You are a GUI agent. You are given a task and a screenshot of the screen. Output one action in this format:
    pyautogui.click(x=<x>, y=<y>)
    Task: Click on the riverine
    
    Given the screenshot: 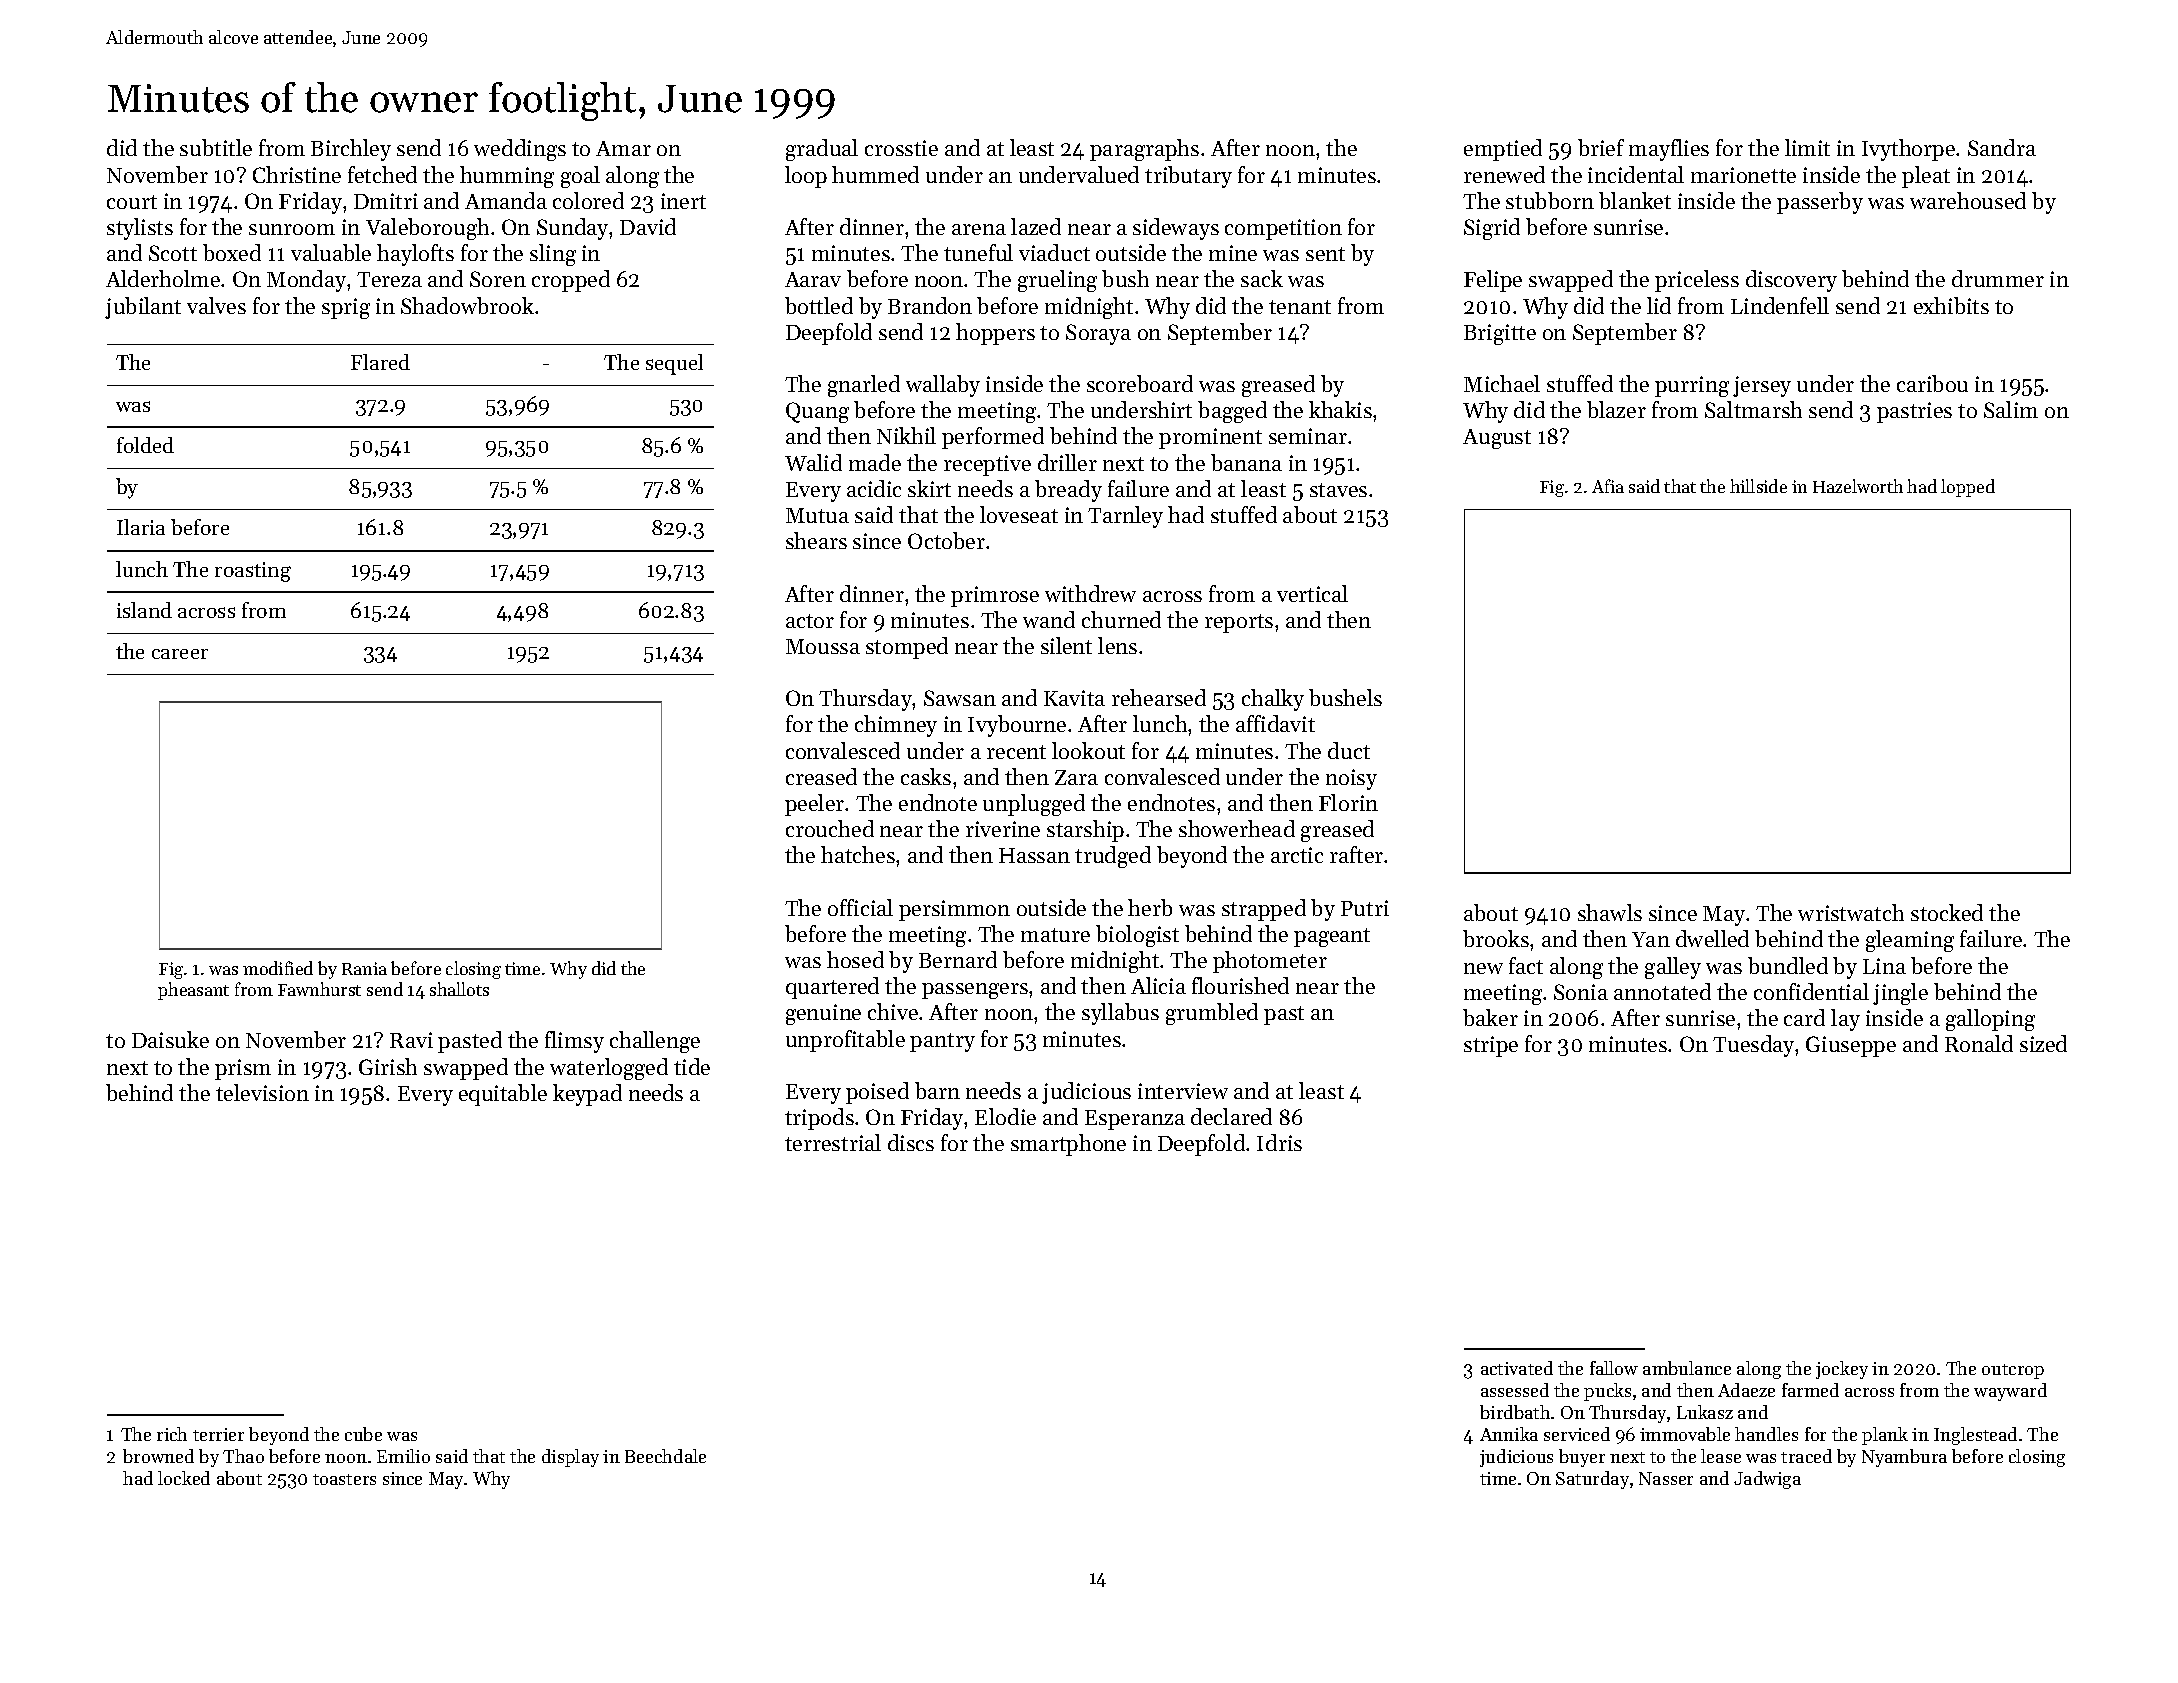 What is the action you would take?
    pyautogui.click(x=1003, y=829)
